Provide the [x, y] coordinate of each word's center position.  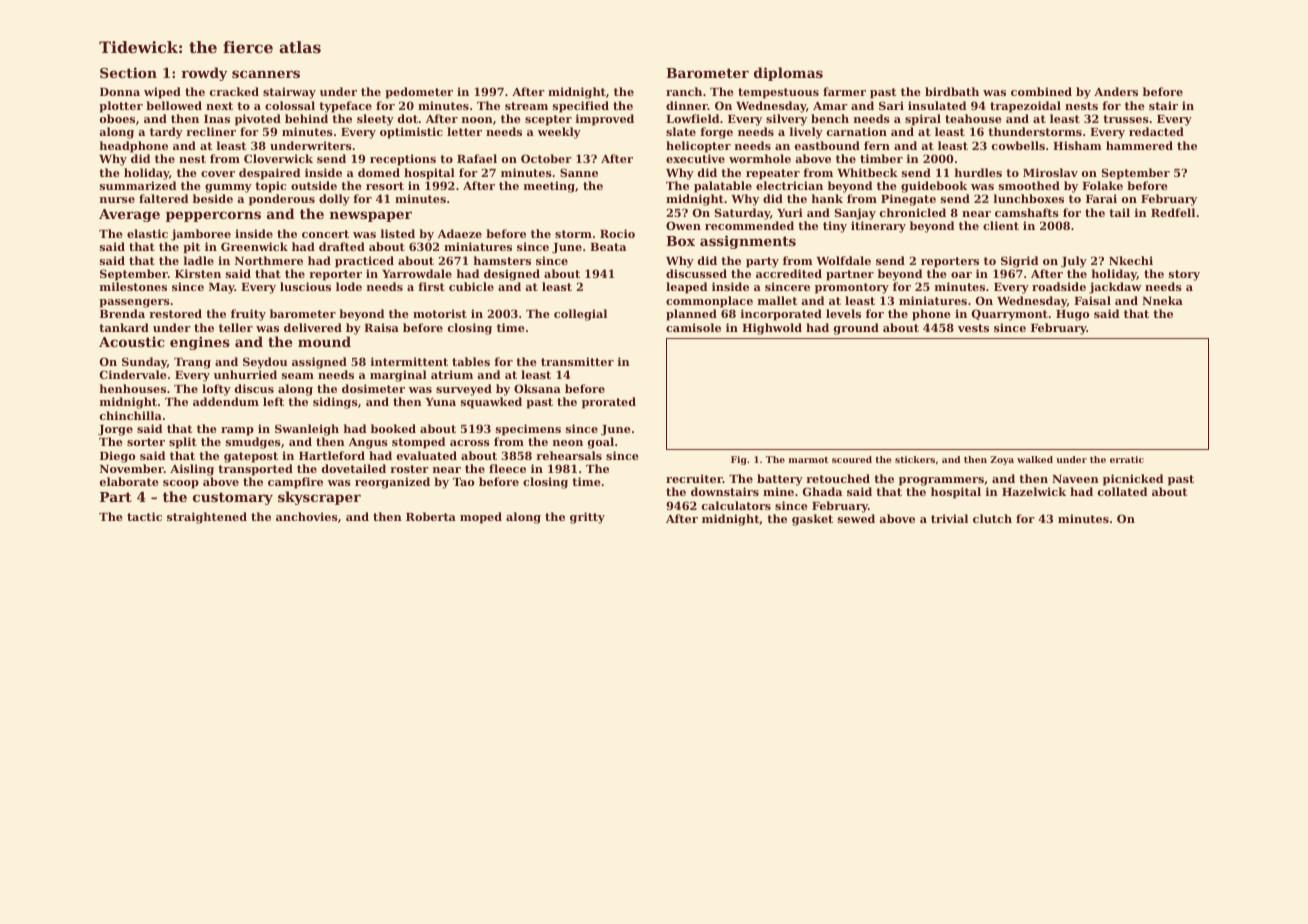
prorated [609, 403]
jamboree [201, 235]
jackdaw [1115, 288]
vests [973, 328]
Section [128, 72]
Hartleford [332, 455]
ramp [237, 431]
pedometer [419, 93]
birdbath [952, 91]
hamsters [502, 260]
